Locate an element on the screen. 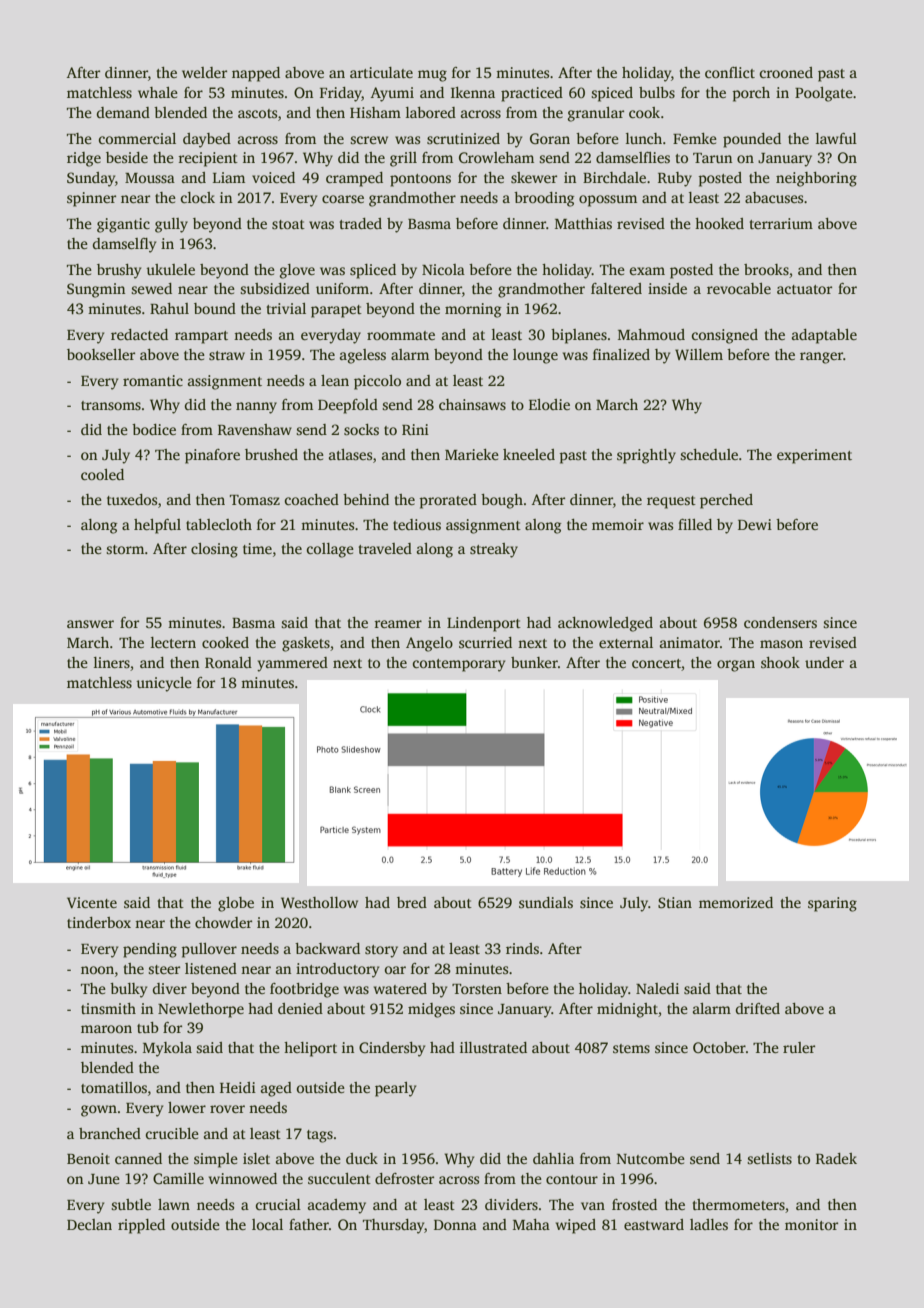 This screenshot has height=1308, width=924. lectern is located at coordinates (173, 642).
